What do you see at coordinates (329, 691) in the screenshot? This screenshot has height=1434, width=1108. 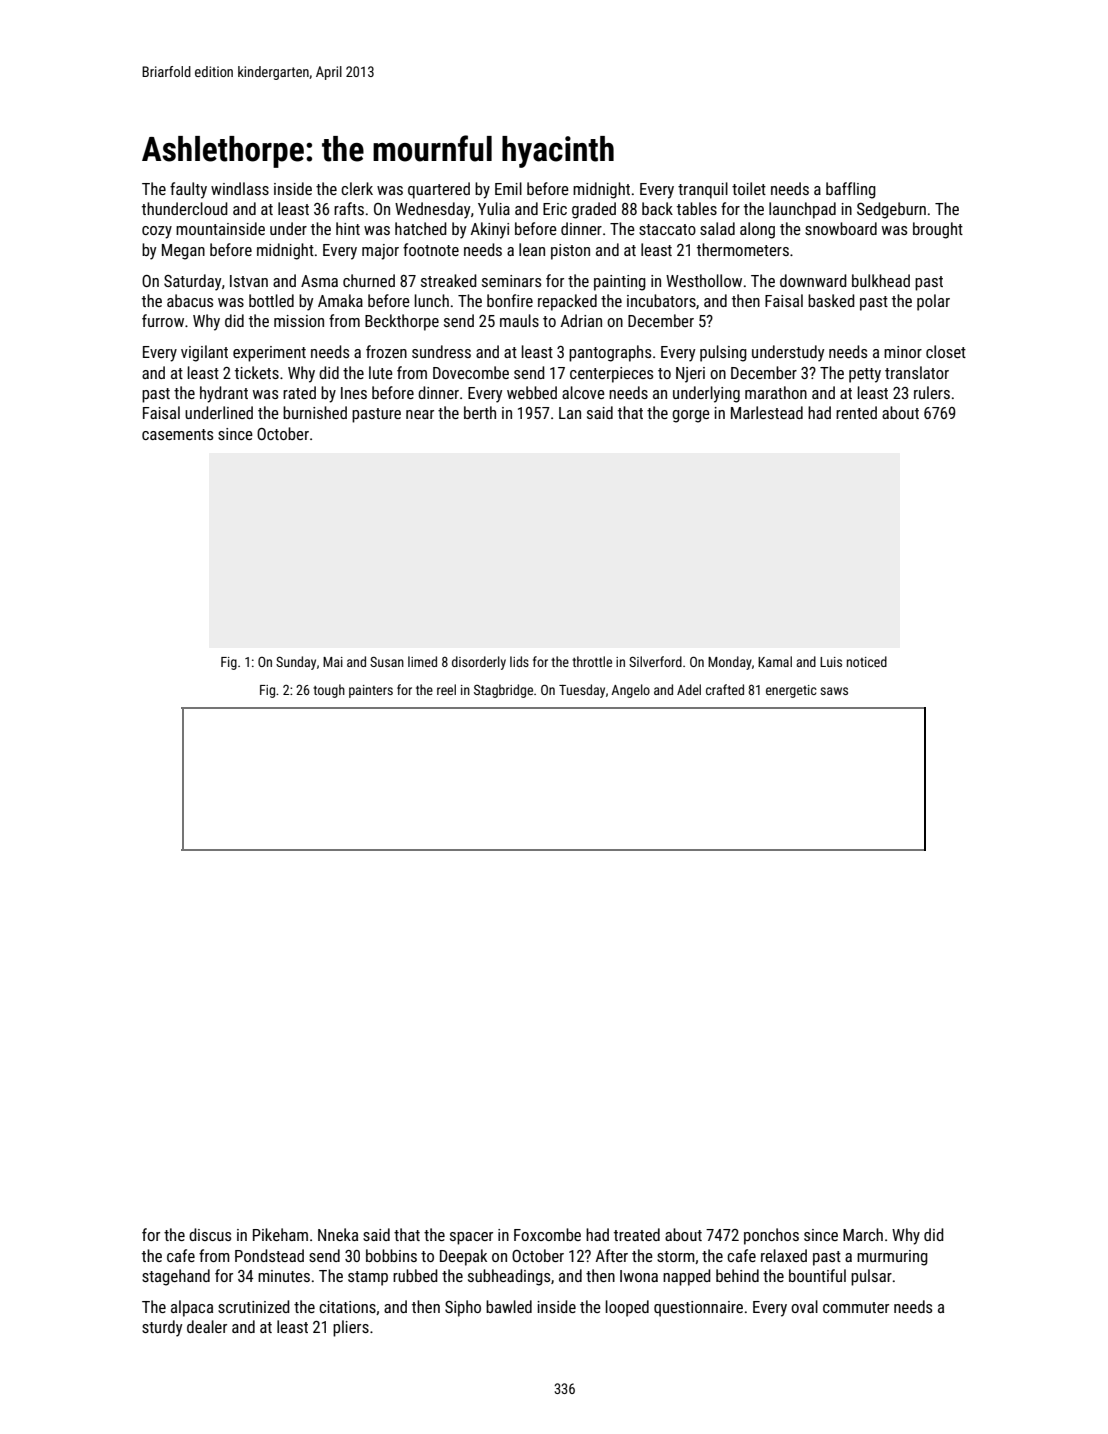 I see `tough` at bounding box center [329, 691].
